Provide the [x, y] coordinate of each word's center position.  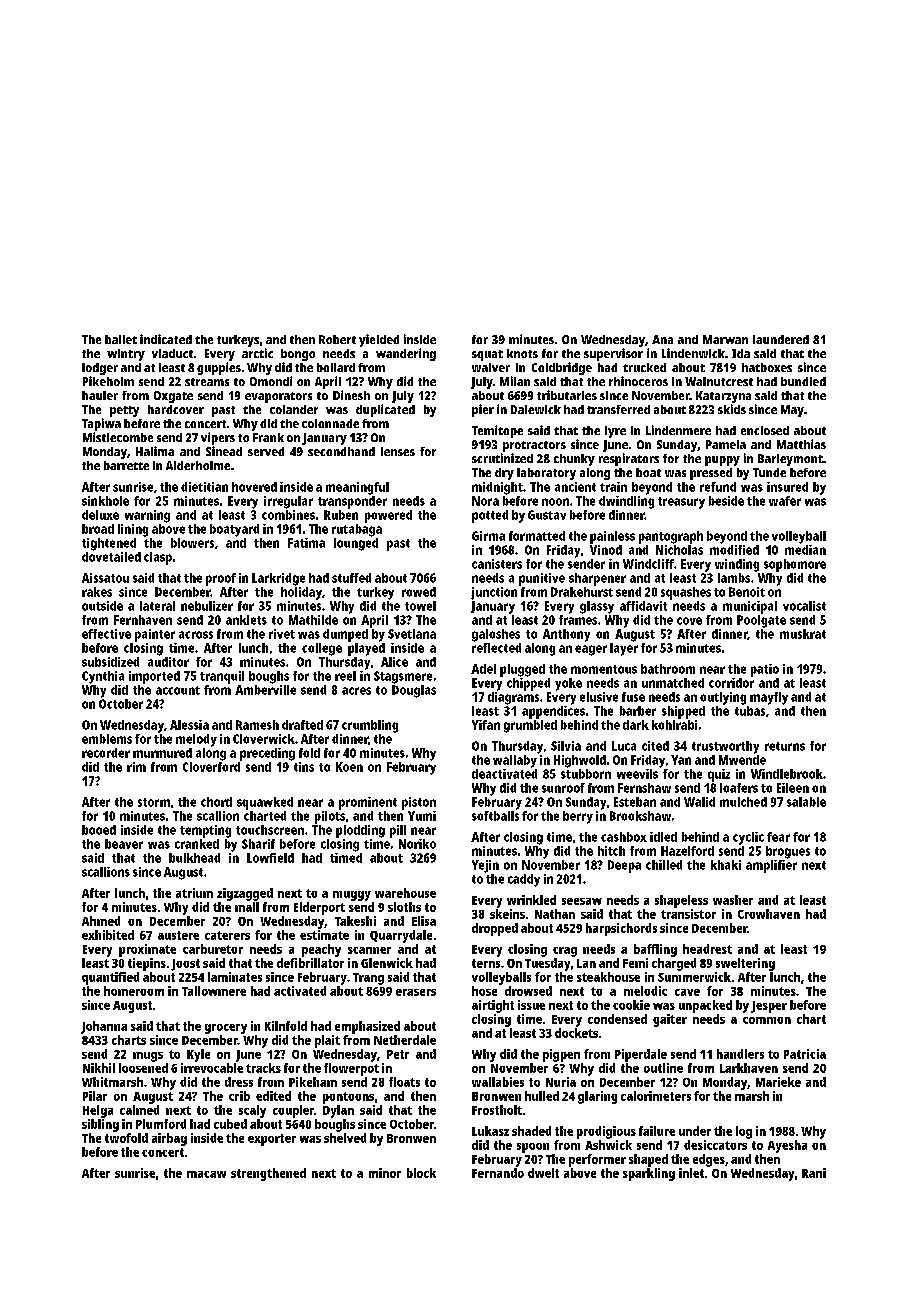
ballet [121, 339]
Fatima [306, 543]
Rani [814, 1173]
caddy [524, 880]
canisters [497, 564]
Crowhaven [769, 914]
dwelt [543, 1173]
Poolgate [761, 621]
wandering [406, 354]
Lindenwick [693, 353]
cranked [197, 844]
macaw [206, 1174]
